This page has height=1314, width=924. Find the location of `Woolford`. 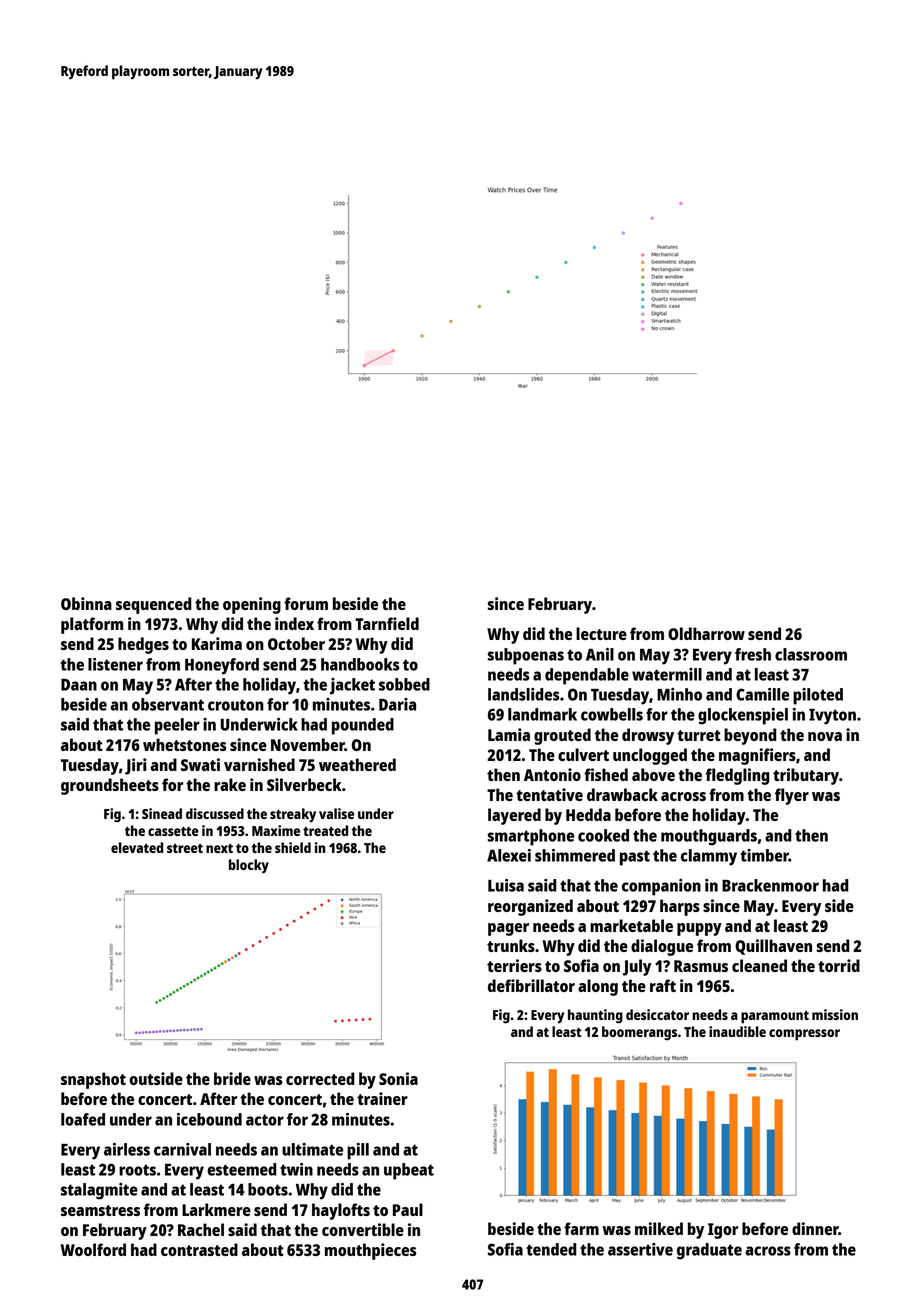

Woolford is located at coordinates (93, 1249).
